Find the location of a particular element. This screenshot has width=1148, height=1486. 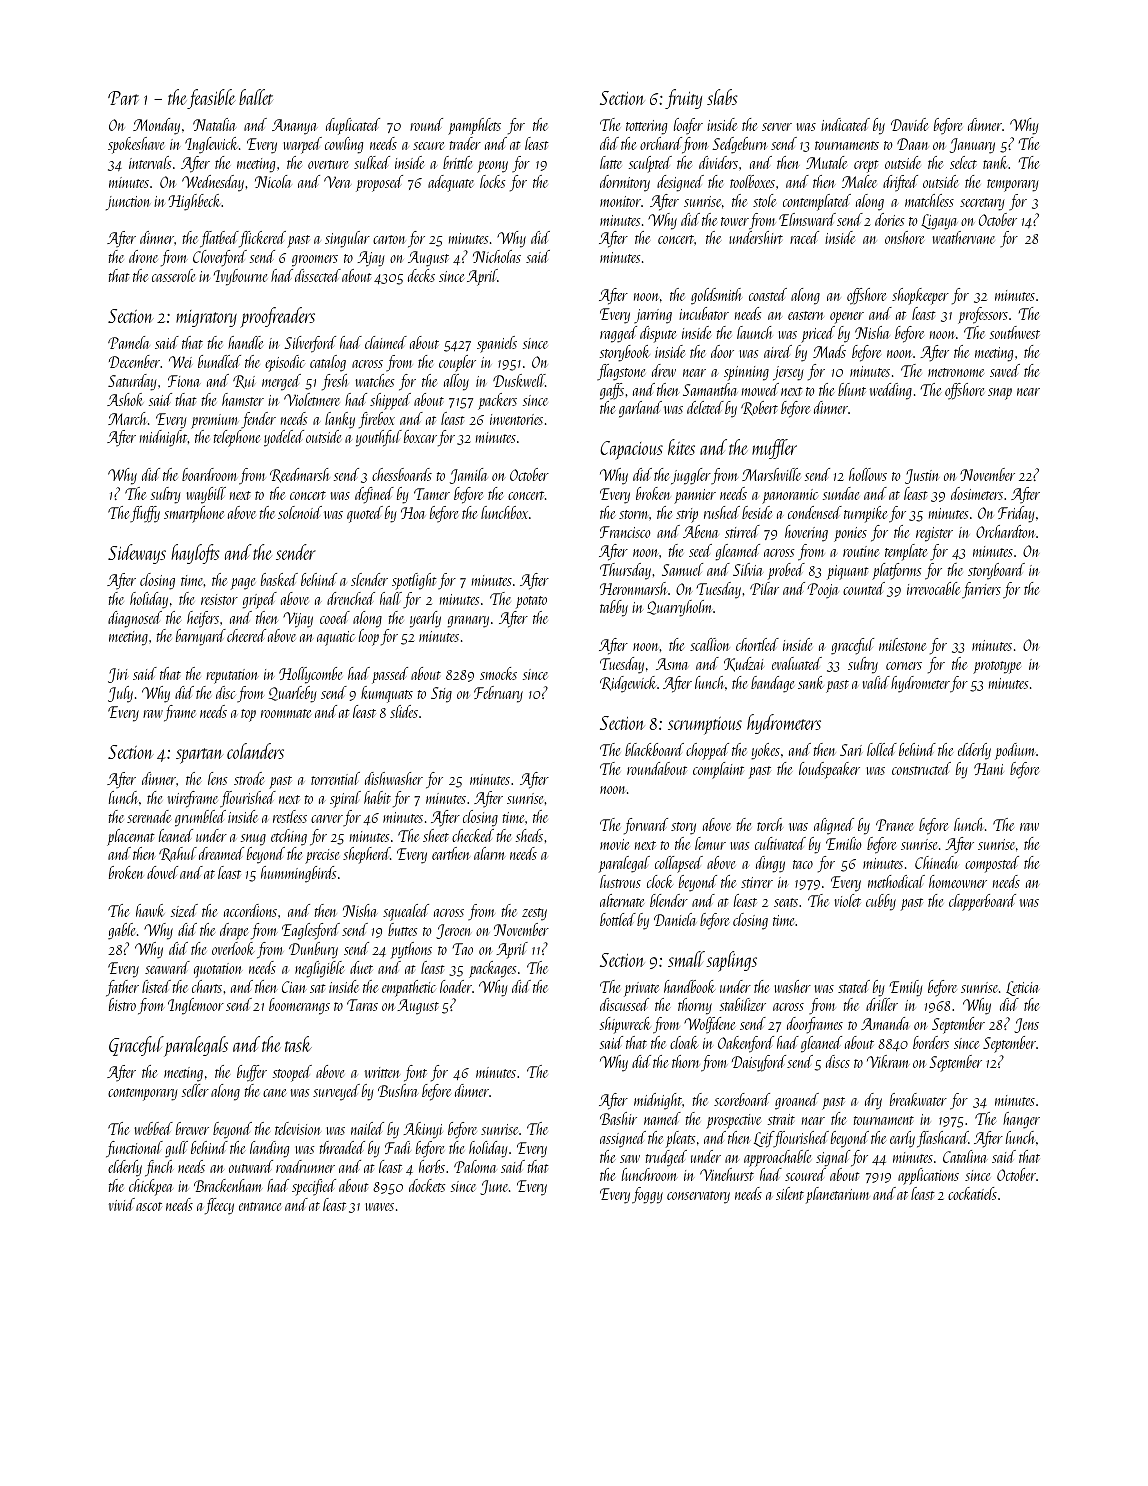

composted is located at coordinates (992, 864).
